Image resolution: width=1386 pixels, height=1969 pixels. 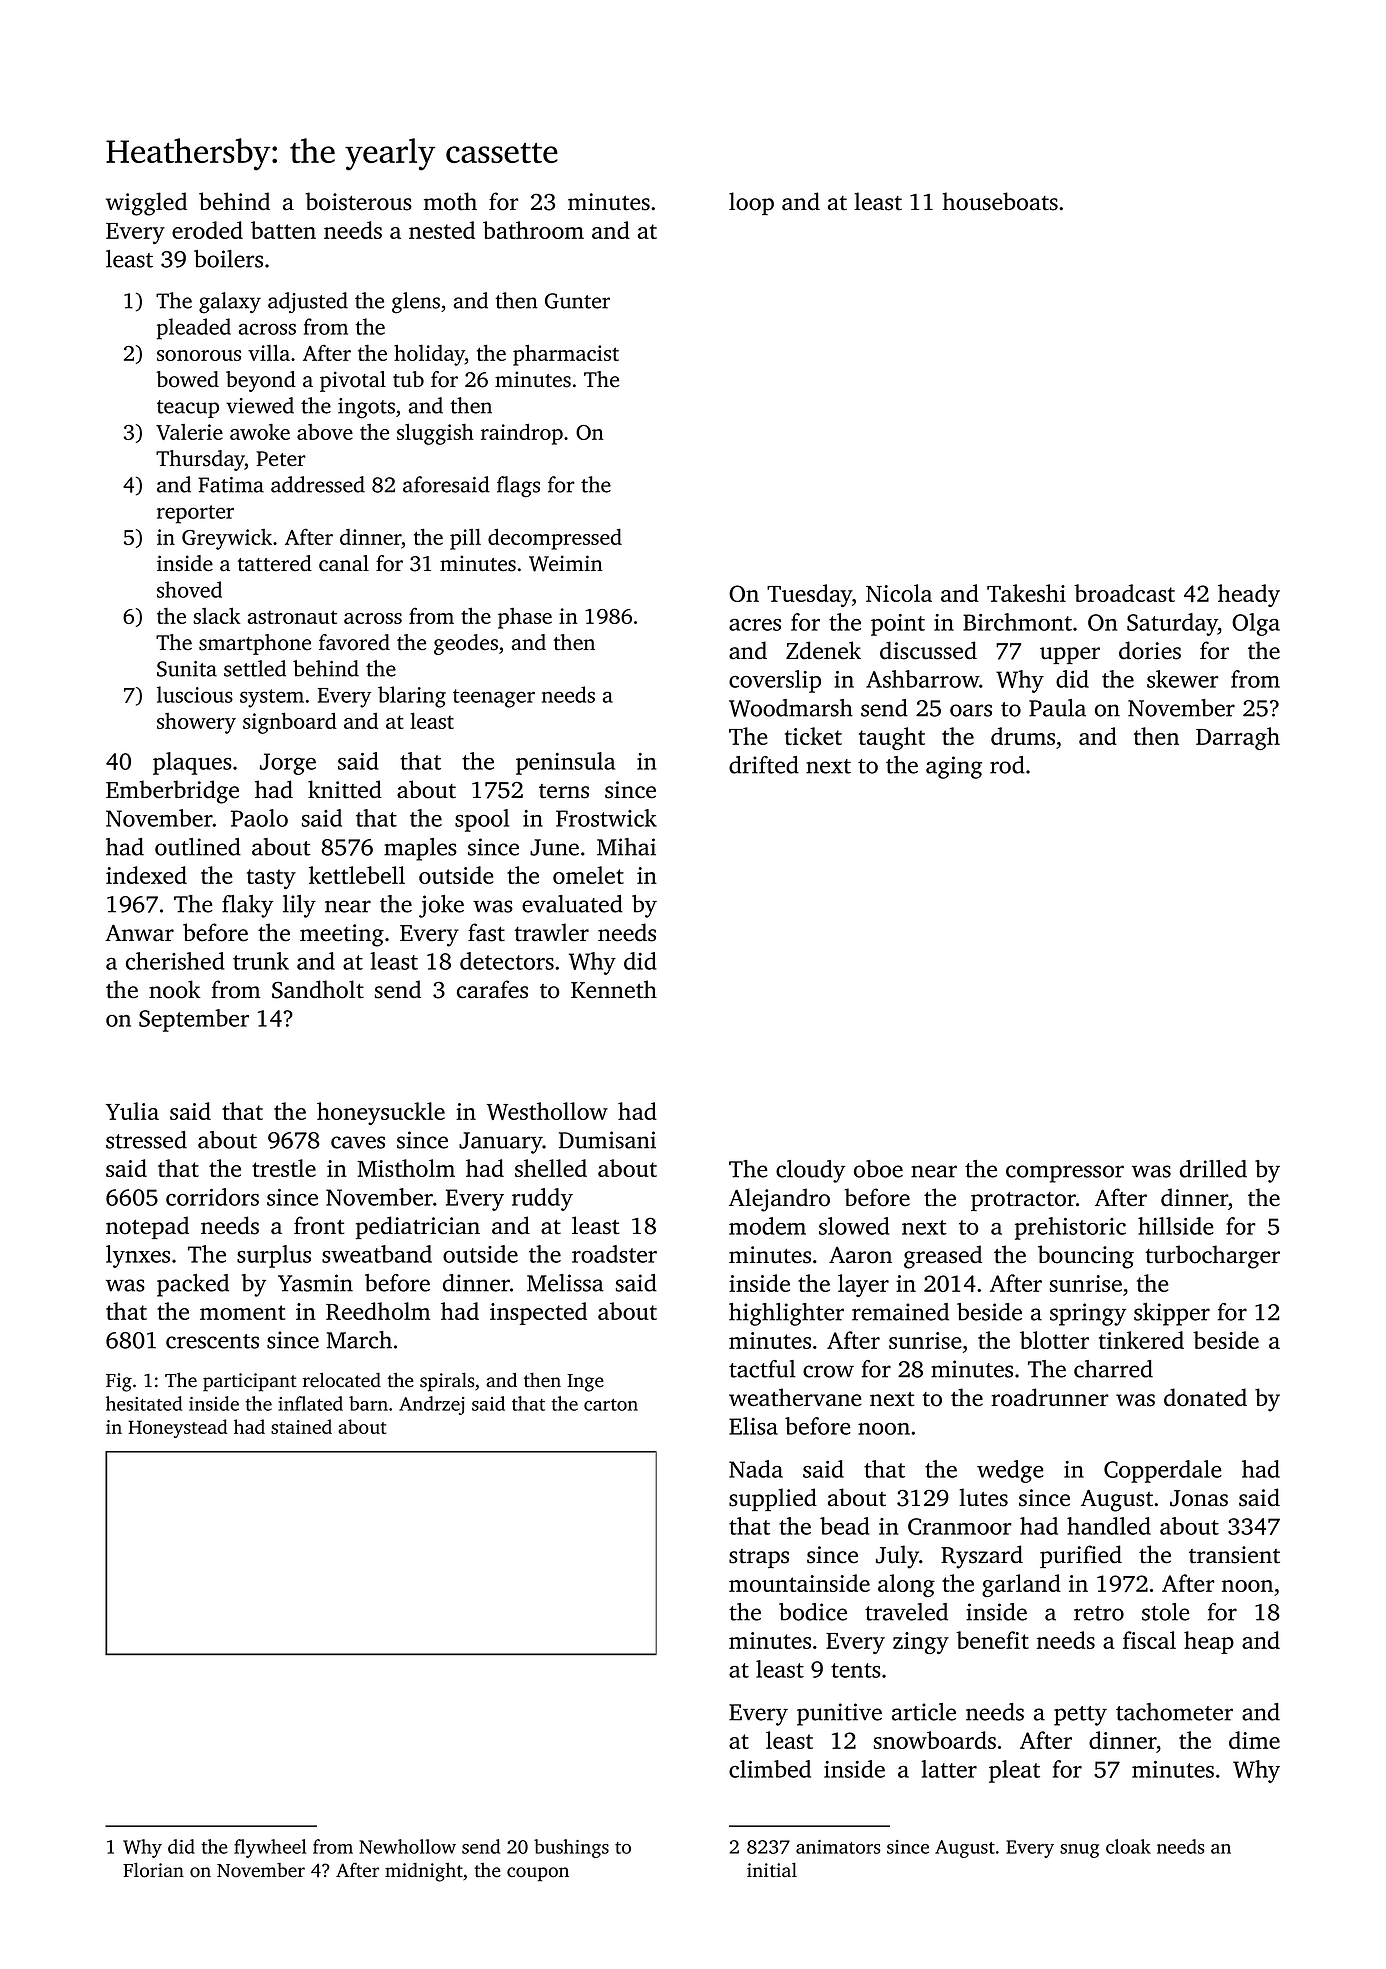 I want to click on Honeystead, so click(x=178, y=1428).
